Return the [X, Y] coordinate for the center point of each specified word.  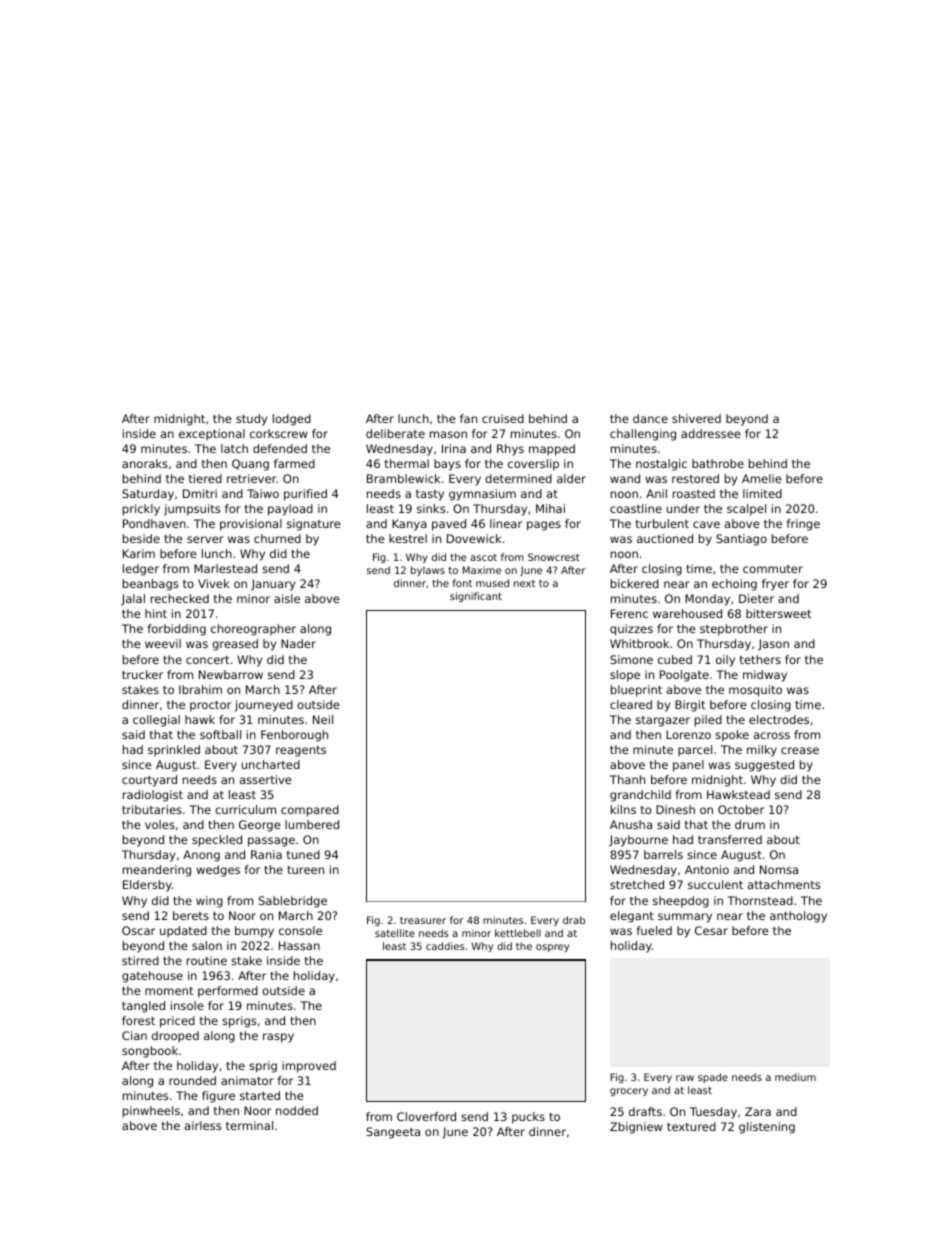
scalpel [746, 510]
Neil [323, 719]
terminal [249, 1125]
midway [765, 676]
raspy [278, 1038]
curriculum [245, 809]
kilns [623, 809]
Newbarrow [231, 674]
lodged [292, 420]
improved [309, 1067]
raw [685, 1078]
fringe [803, 525]
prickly [141, 510]
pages [544, 526]
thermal [407, 463]
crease [800, 750]
